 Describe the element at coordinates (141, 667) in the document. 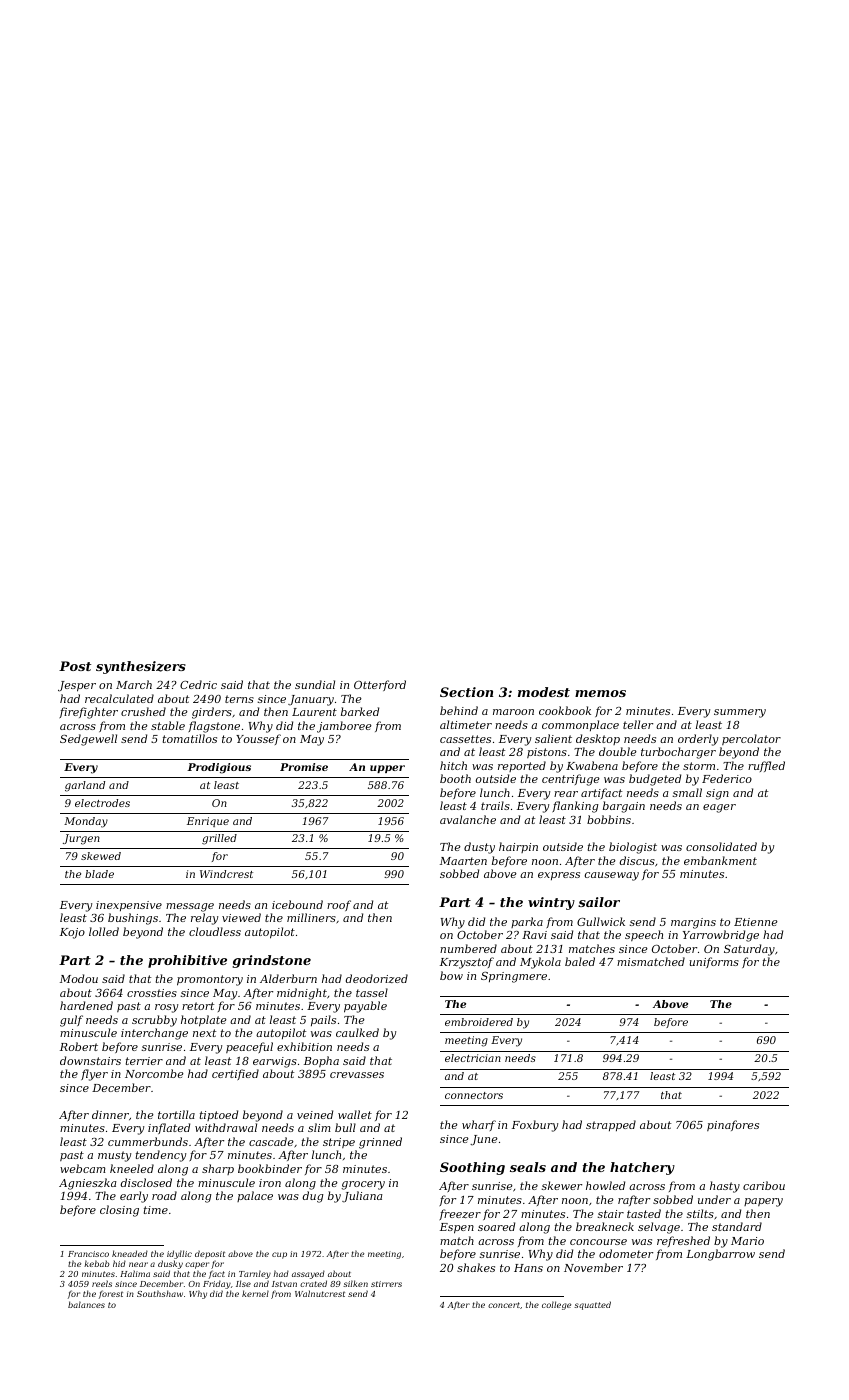

I see `synthesizers` at that location.
